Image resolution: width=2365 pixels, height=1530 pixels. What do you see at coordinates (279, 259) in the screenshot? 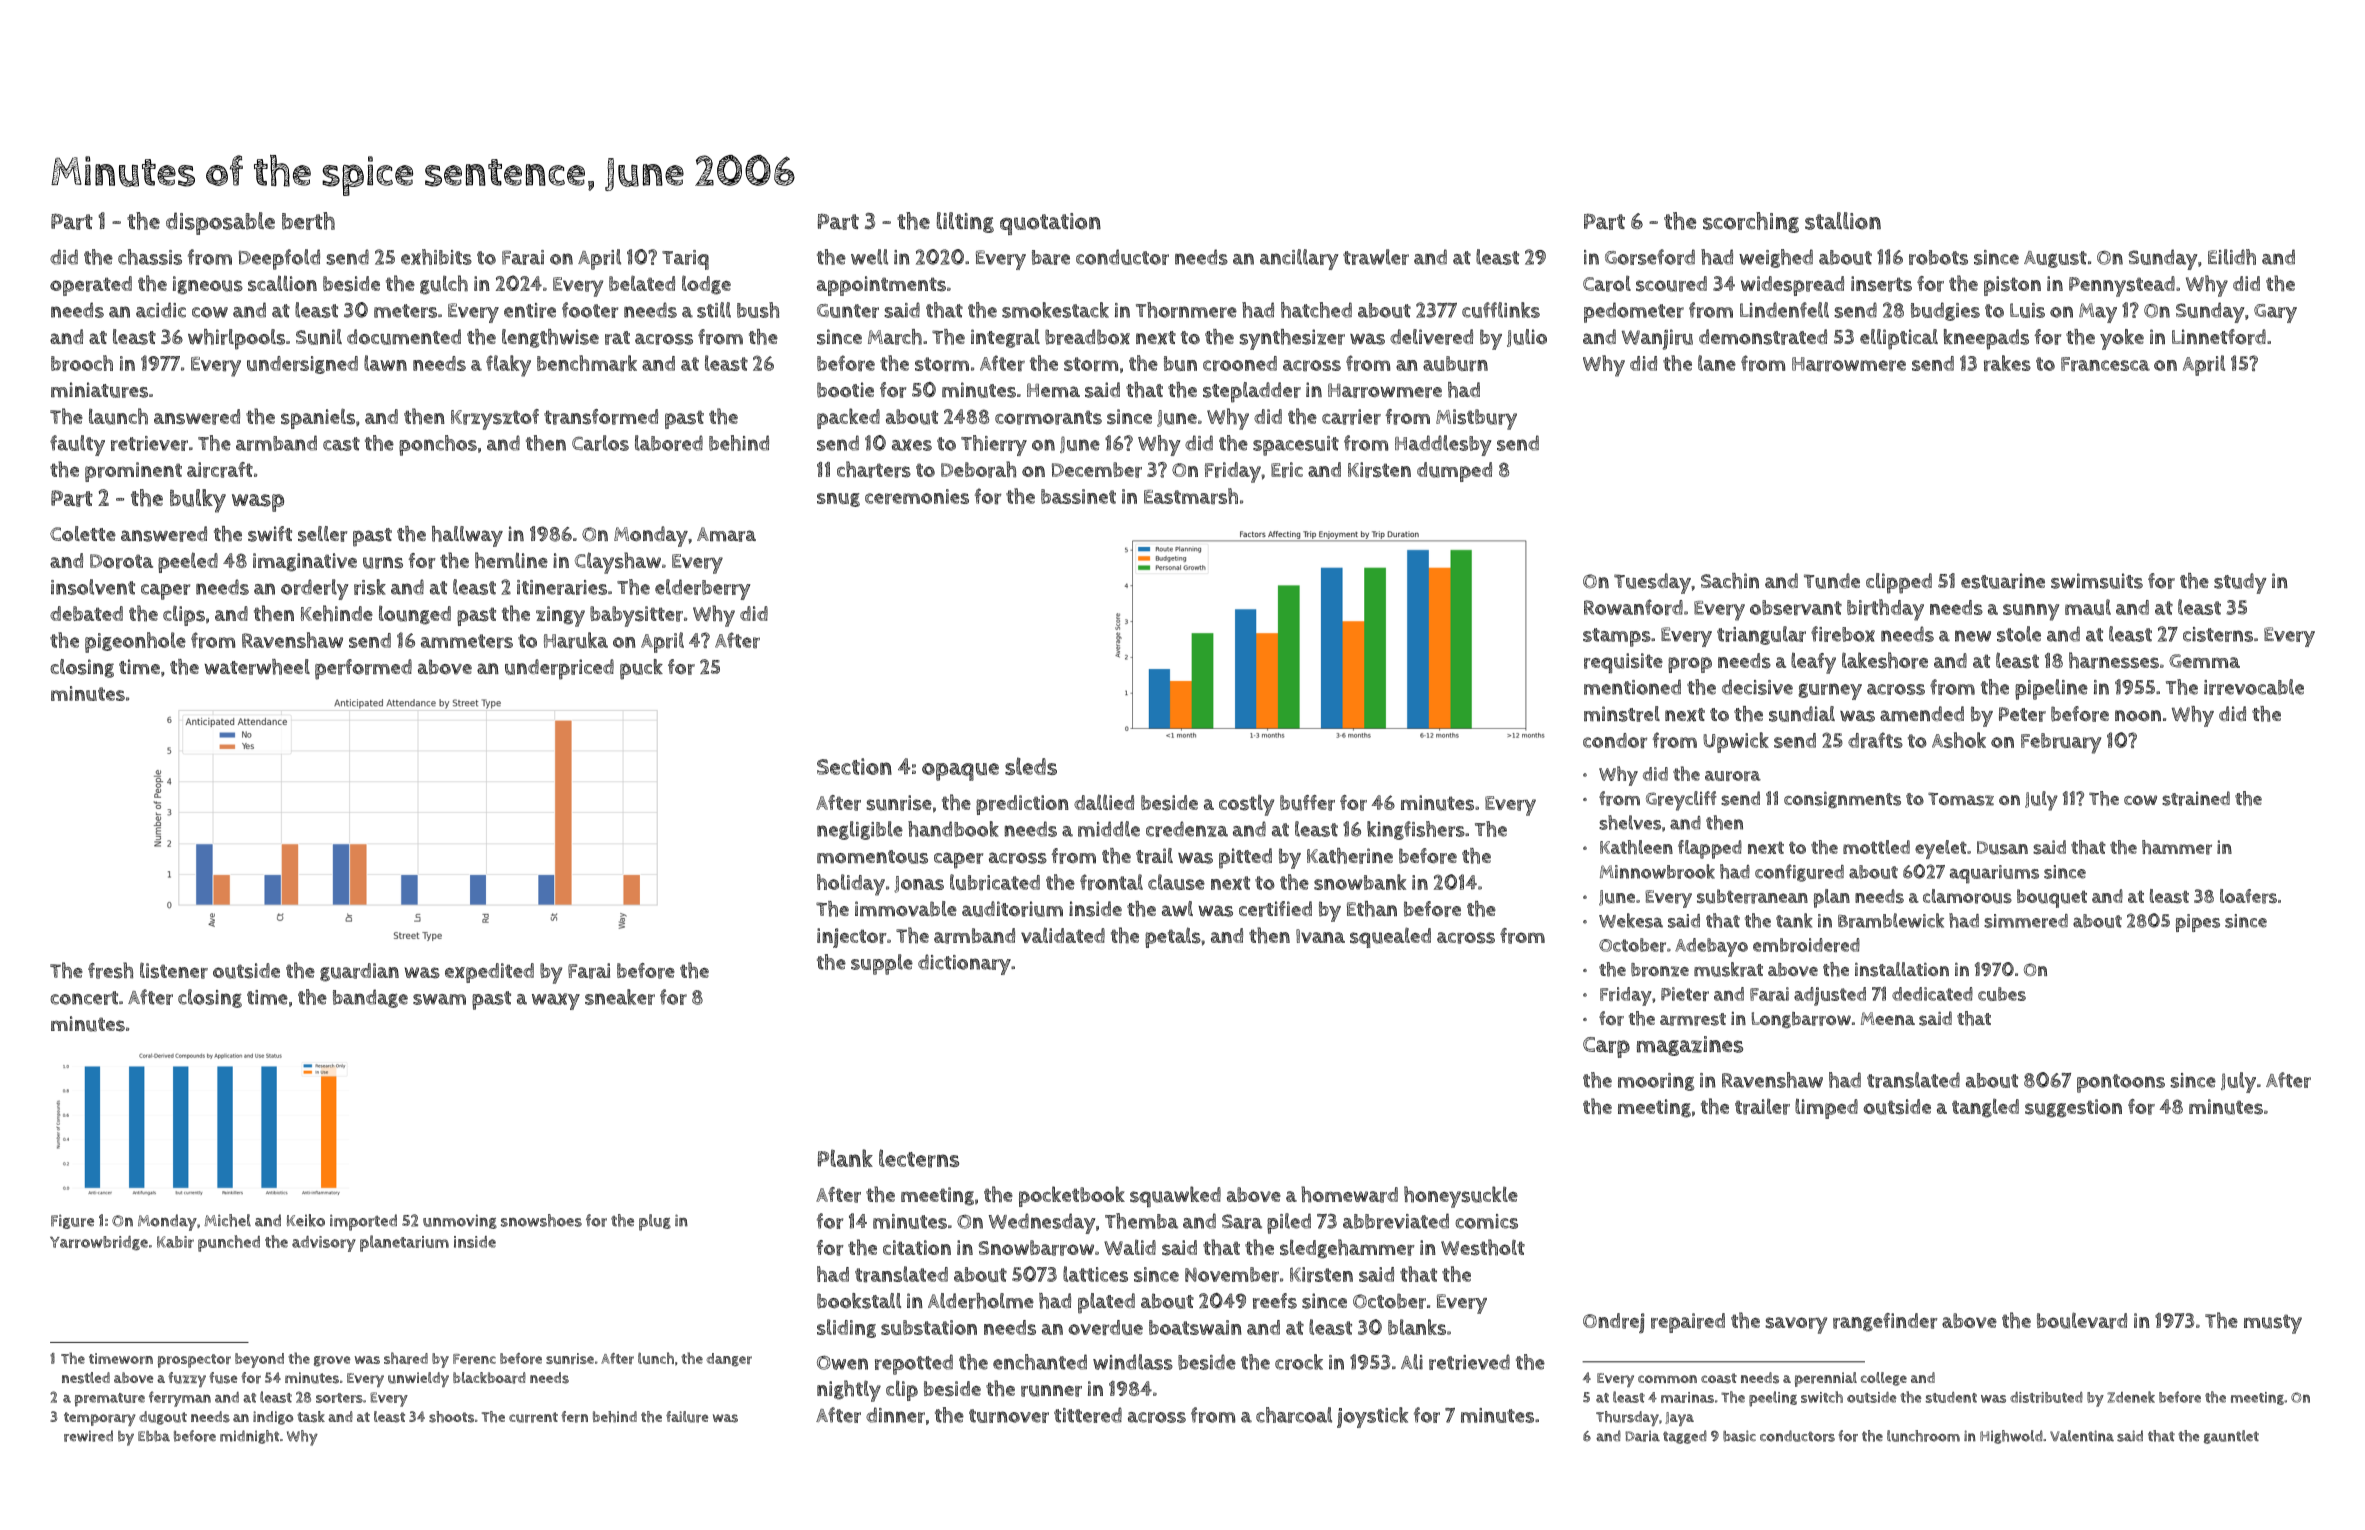
I see `Deepfold` at bounding box center [279, 259].
